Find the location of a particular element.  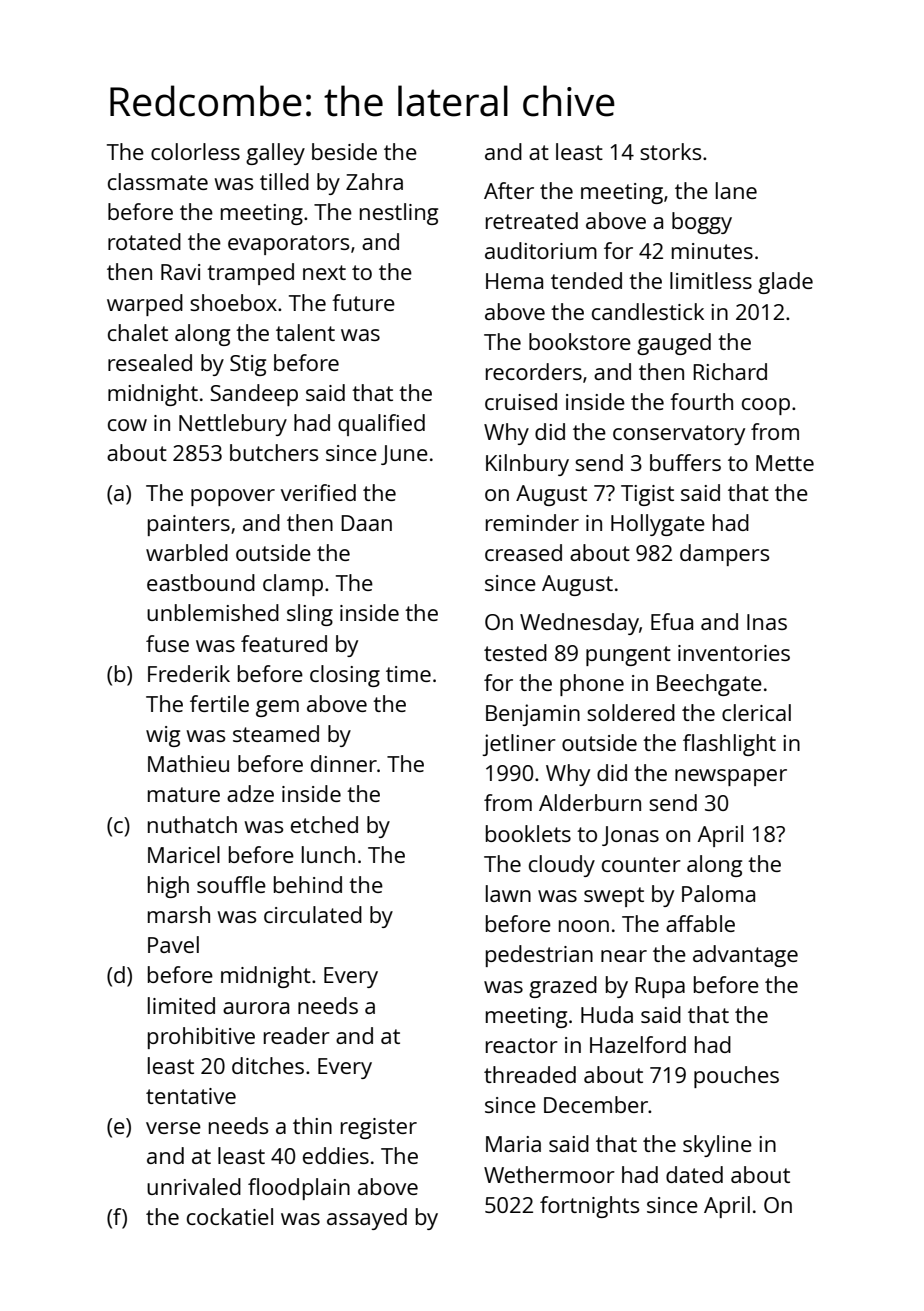

pedestrian is located at coordinates (539, 956).
